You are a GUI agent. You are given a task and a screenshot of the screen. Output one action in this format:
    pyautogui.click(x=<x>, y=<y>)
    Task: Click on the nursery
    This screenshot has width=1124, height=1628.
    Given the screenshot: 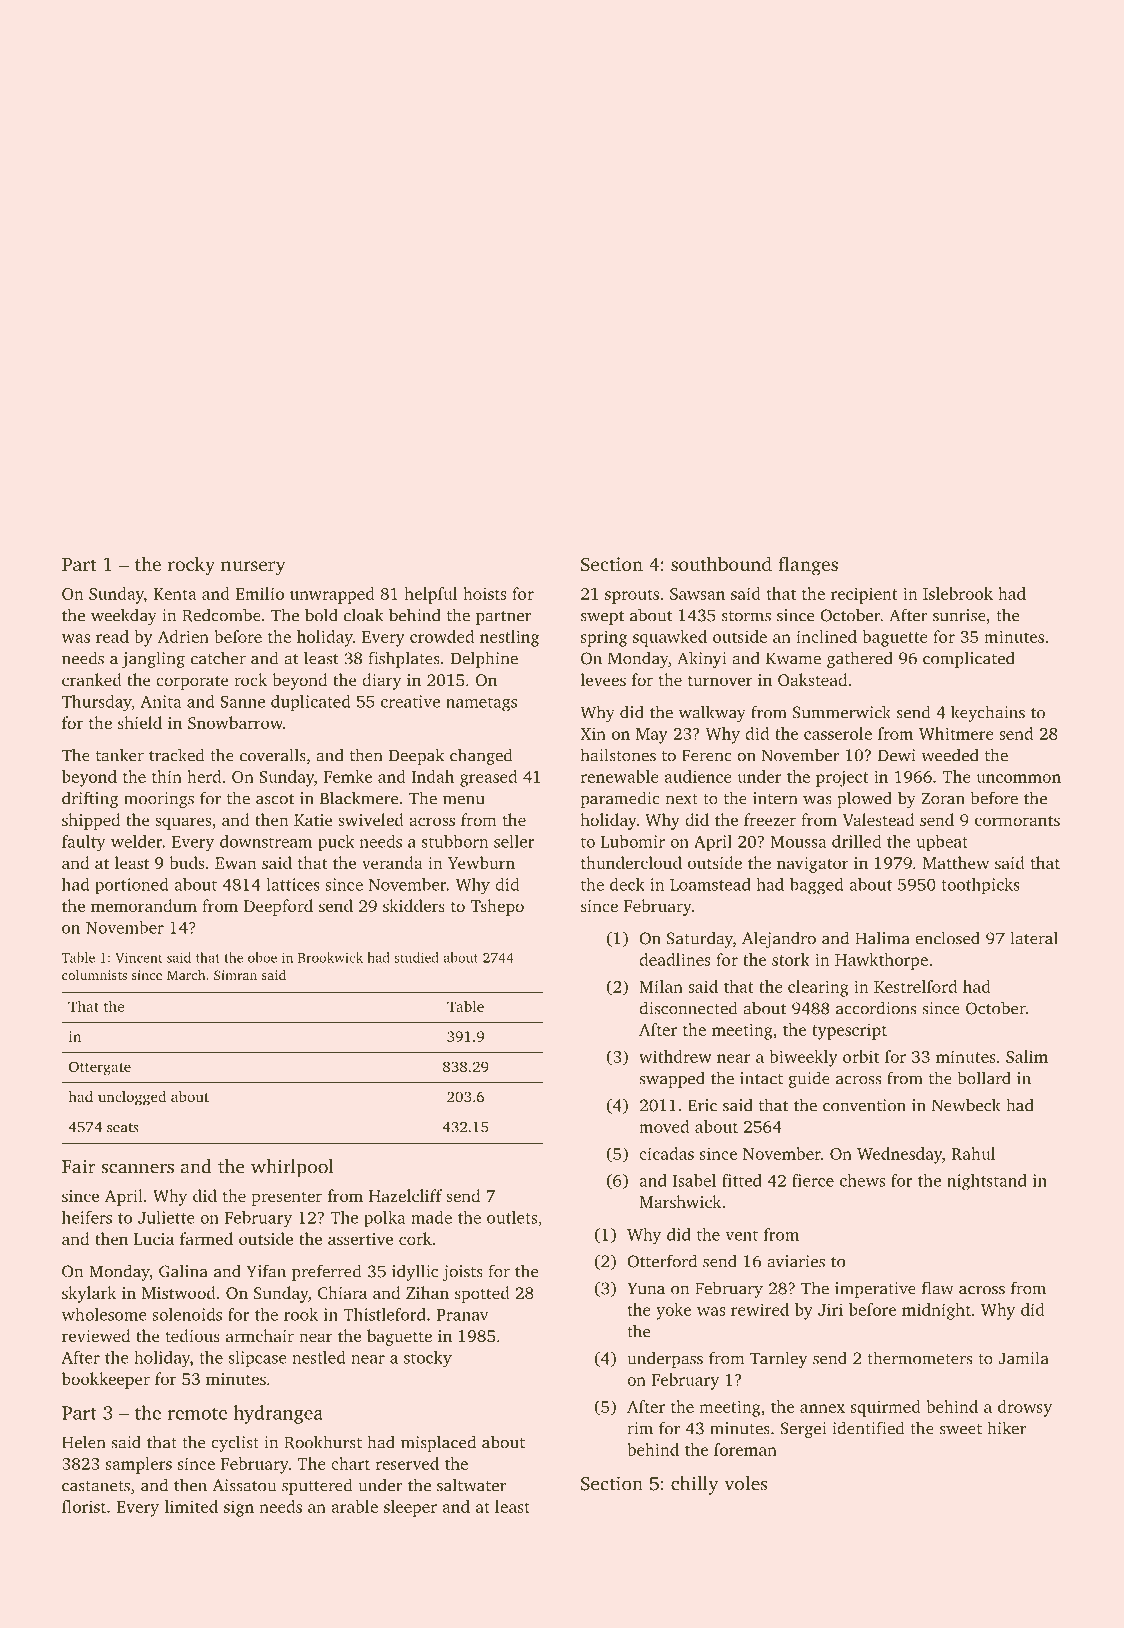 What is the action you would take?
    pyautogui.click(x=253, y=568)
